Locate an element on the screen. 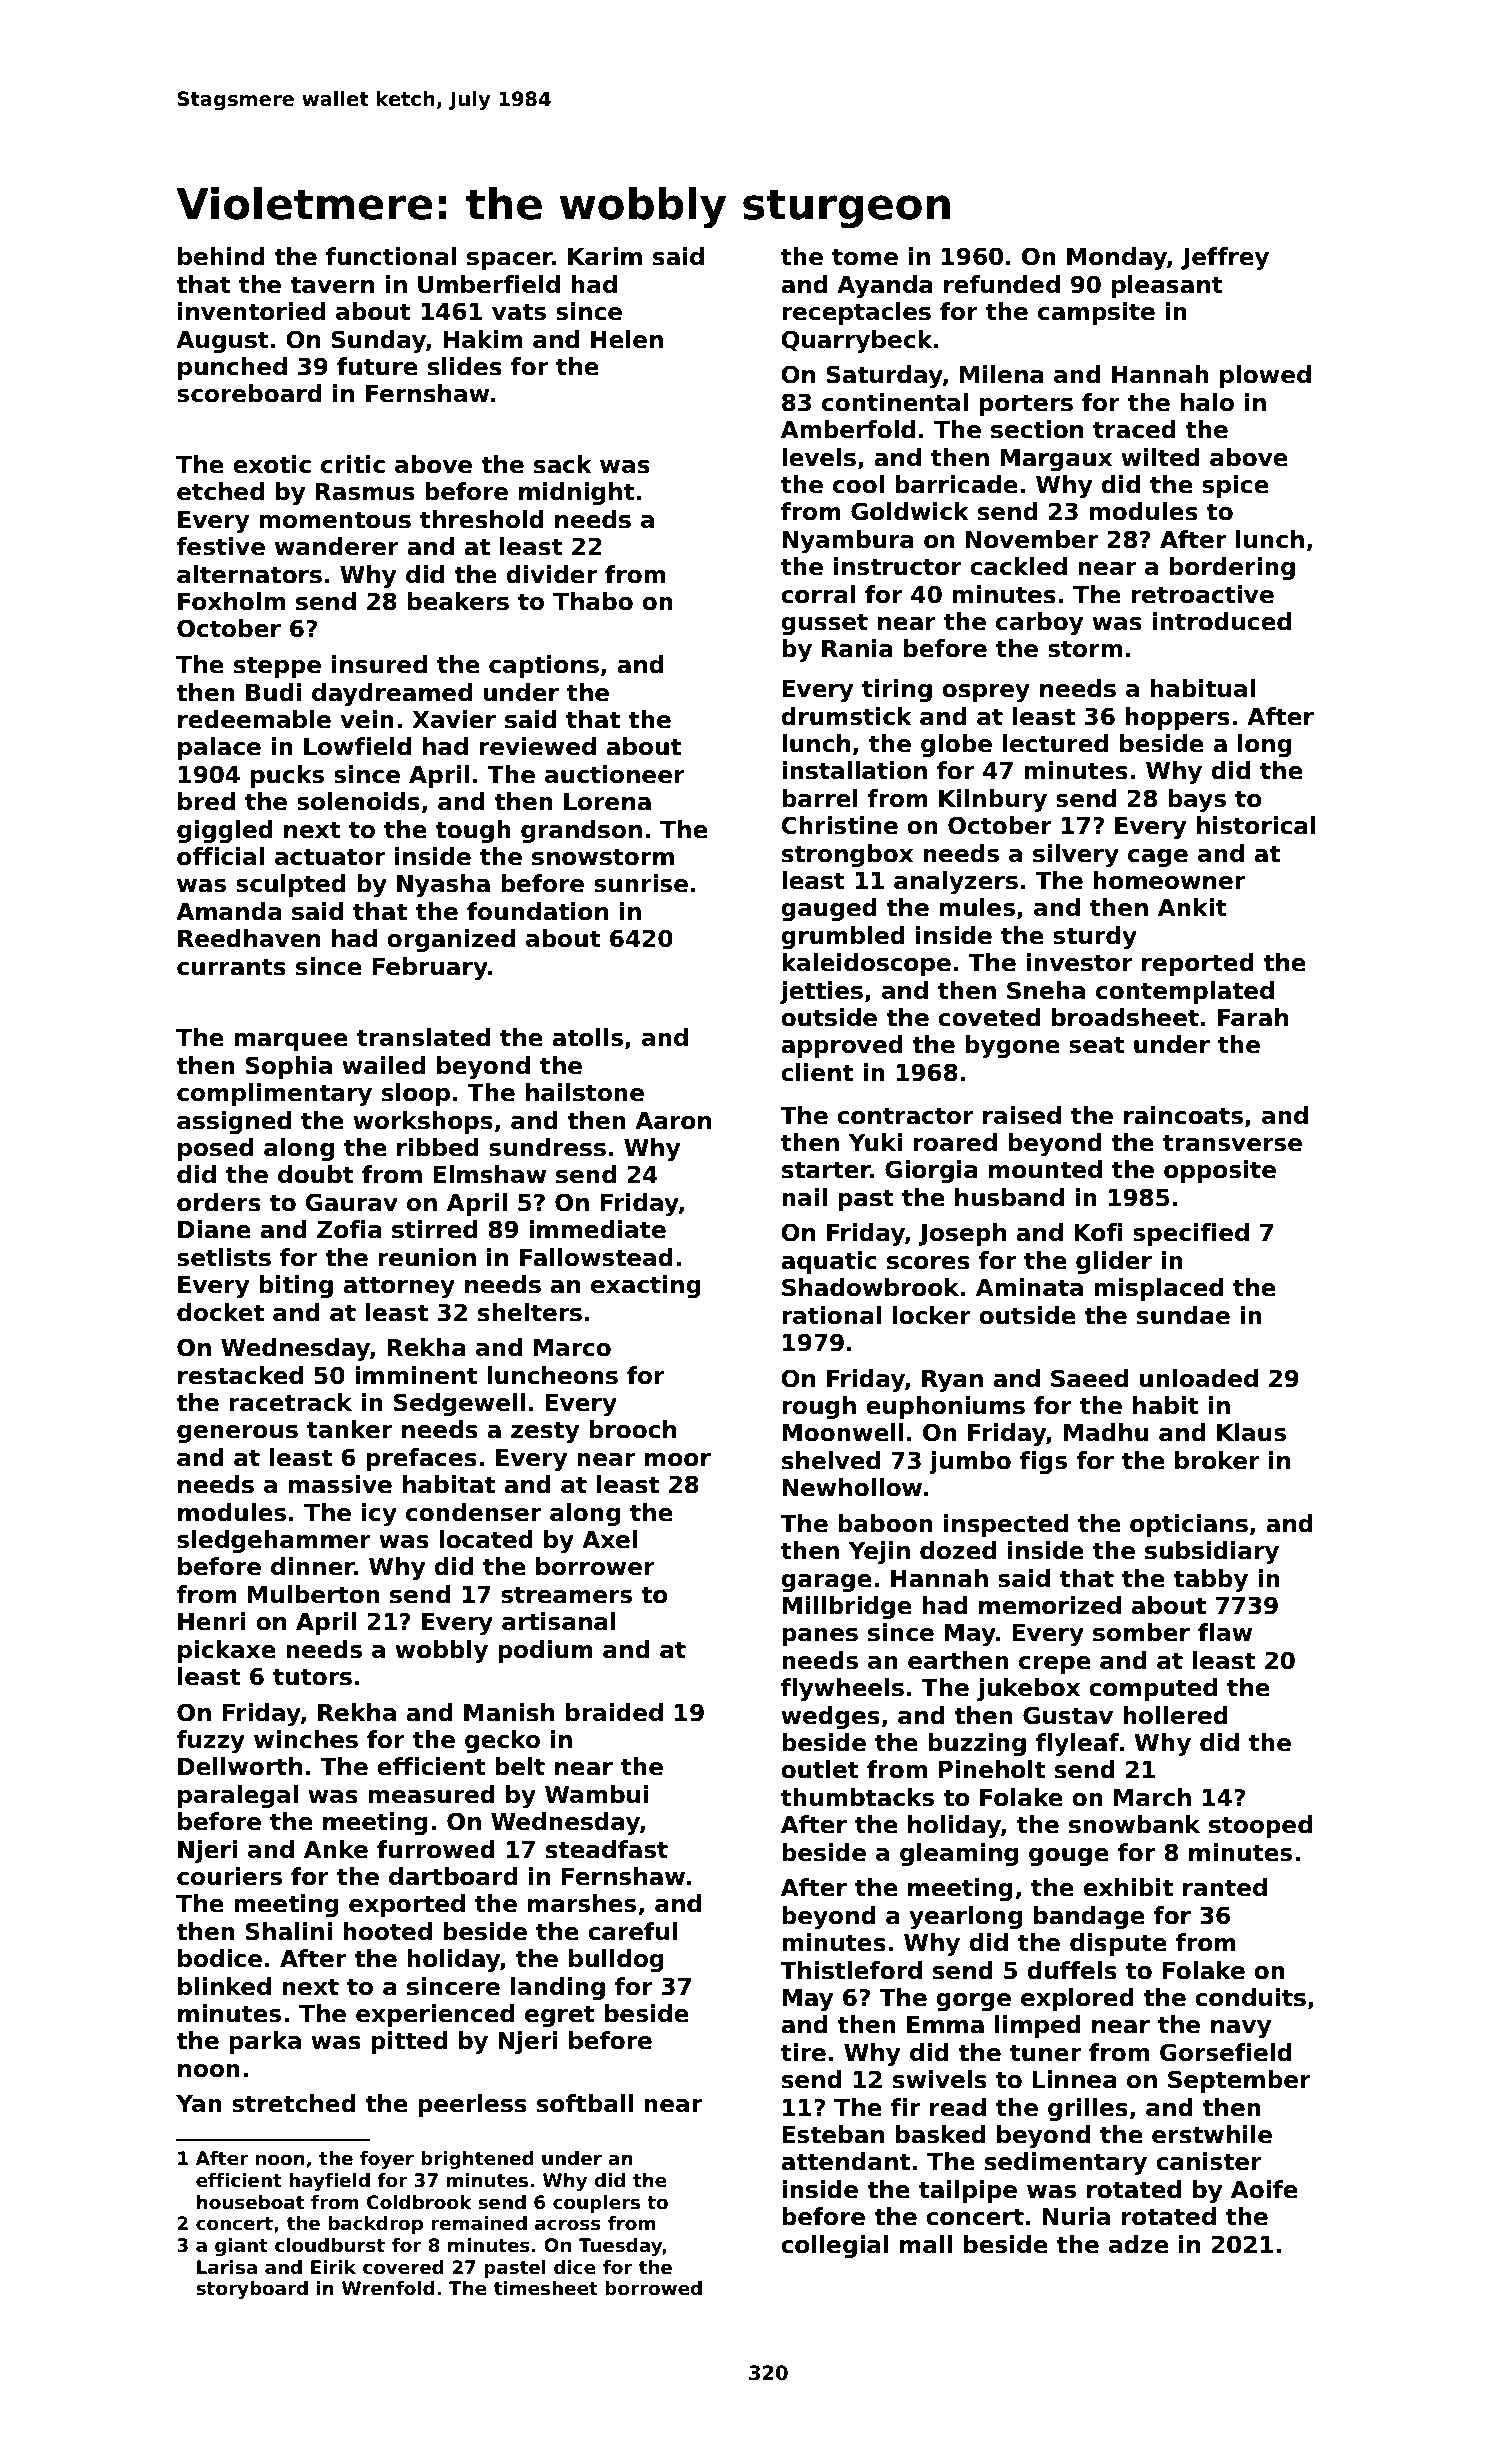 The height and width of the screenshot is (2464, 1496). experienced is located at coordinates (435, 2015).
